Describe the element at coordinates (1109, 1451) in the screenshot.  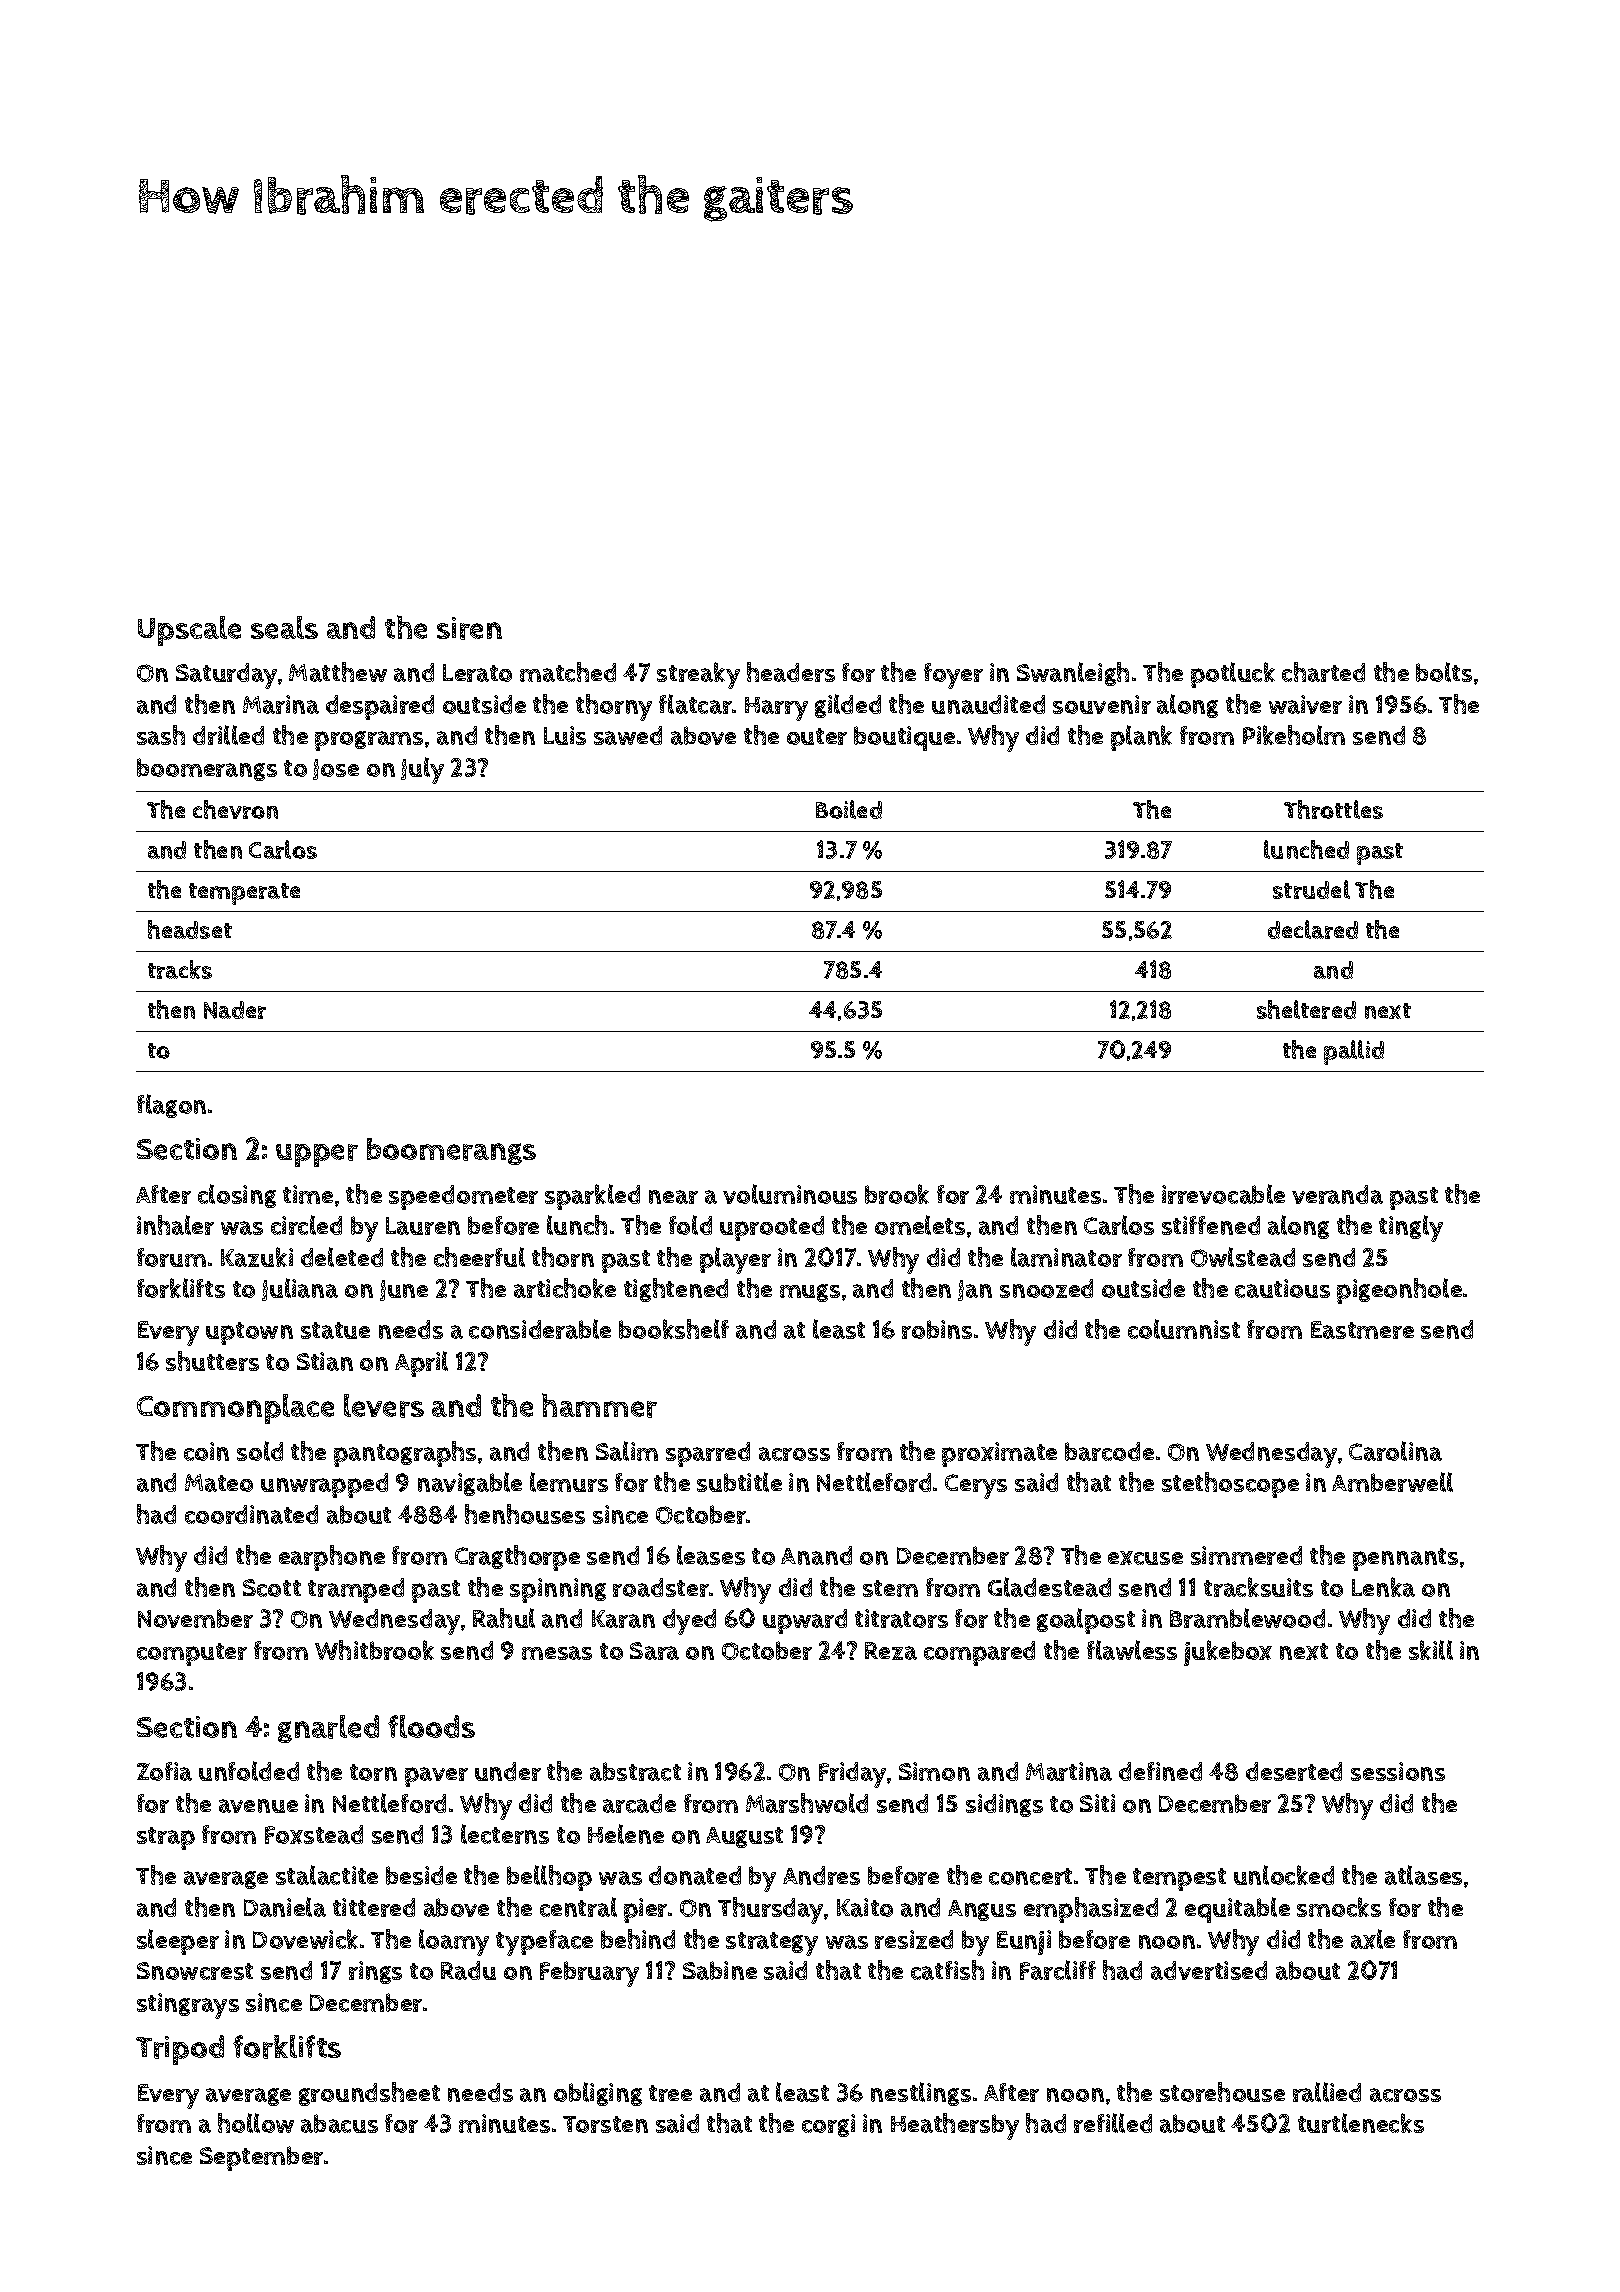
I see `barcode` at that location.
